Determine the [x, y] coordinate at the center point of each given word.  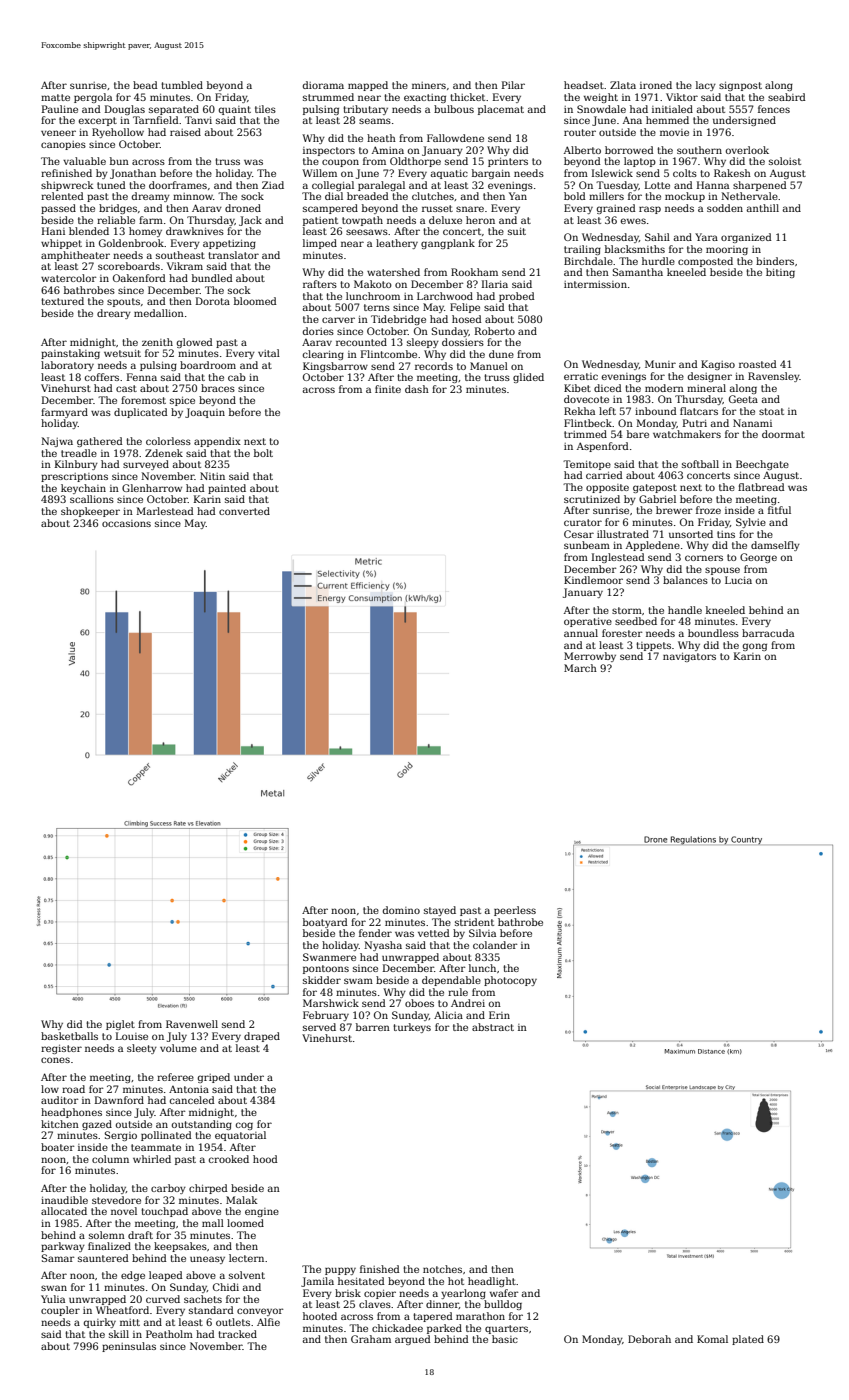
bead [145, 85]
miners [429, 85]
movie [674, 132]
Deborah [649, 1339]
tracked [237, 1334]
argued [413, 1340]
